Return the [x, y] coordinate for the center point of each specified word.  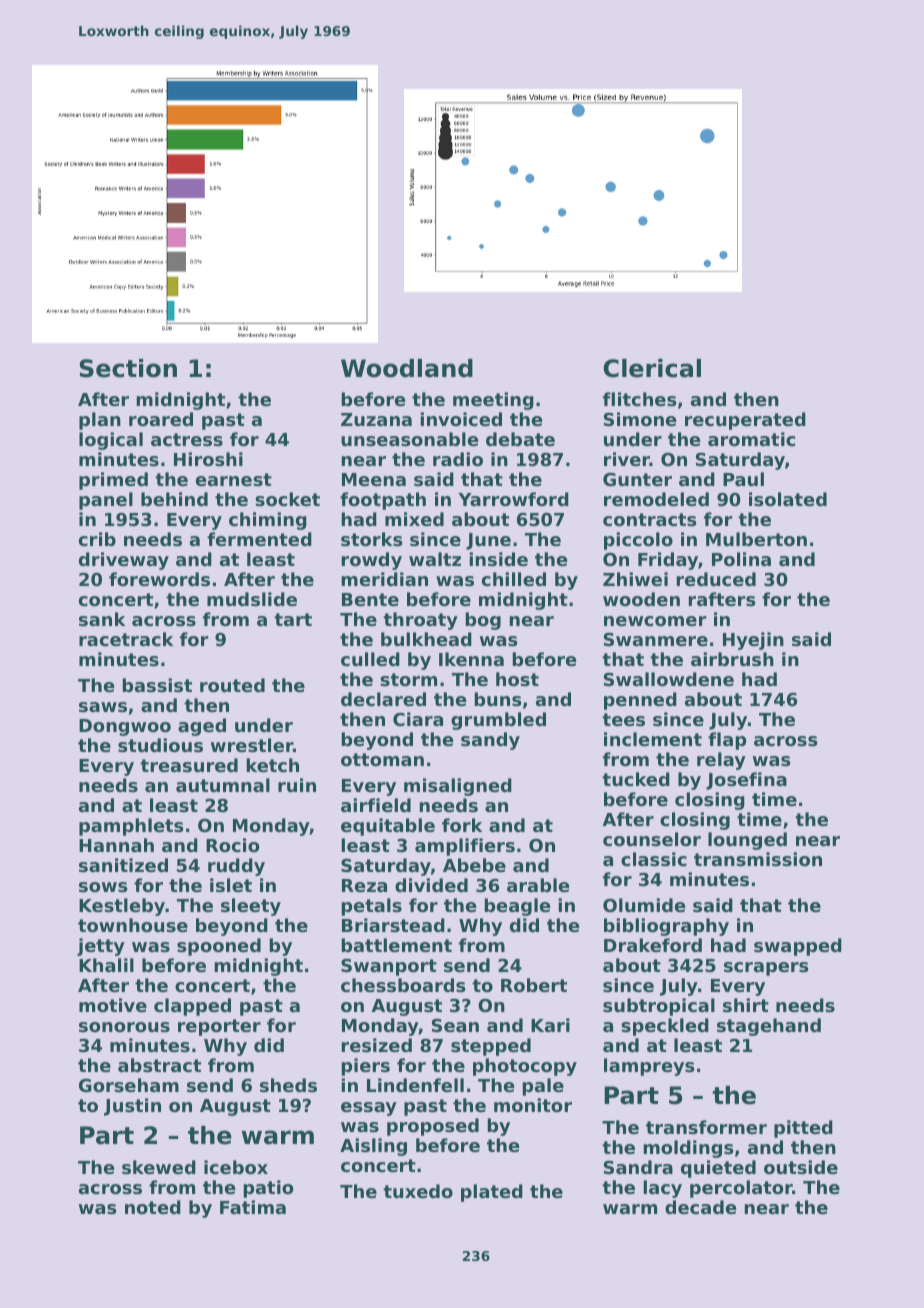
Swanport [389, 967]
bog [483, 621]
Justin [132, 1107]
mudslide [252, 599]
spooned [219, 947]
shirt [746, 1005]
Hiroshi [208, 459]
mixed [414, 519]
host [517, 679]
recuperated [745, 421]
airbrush [732, 659]
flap [727, 741]
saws [103, 707]
